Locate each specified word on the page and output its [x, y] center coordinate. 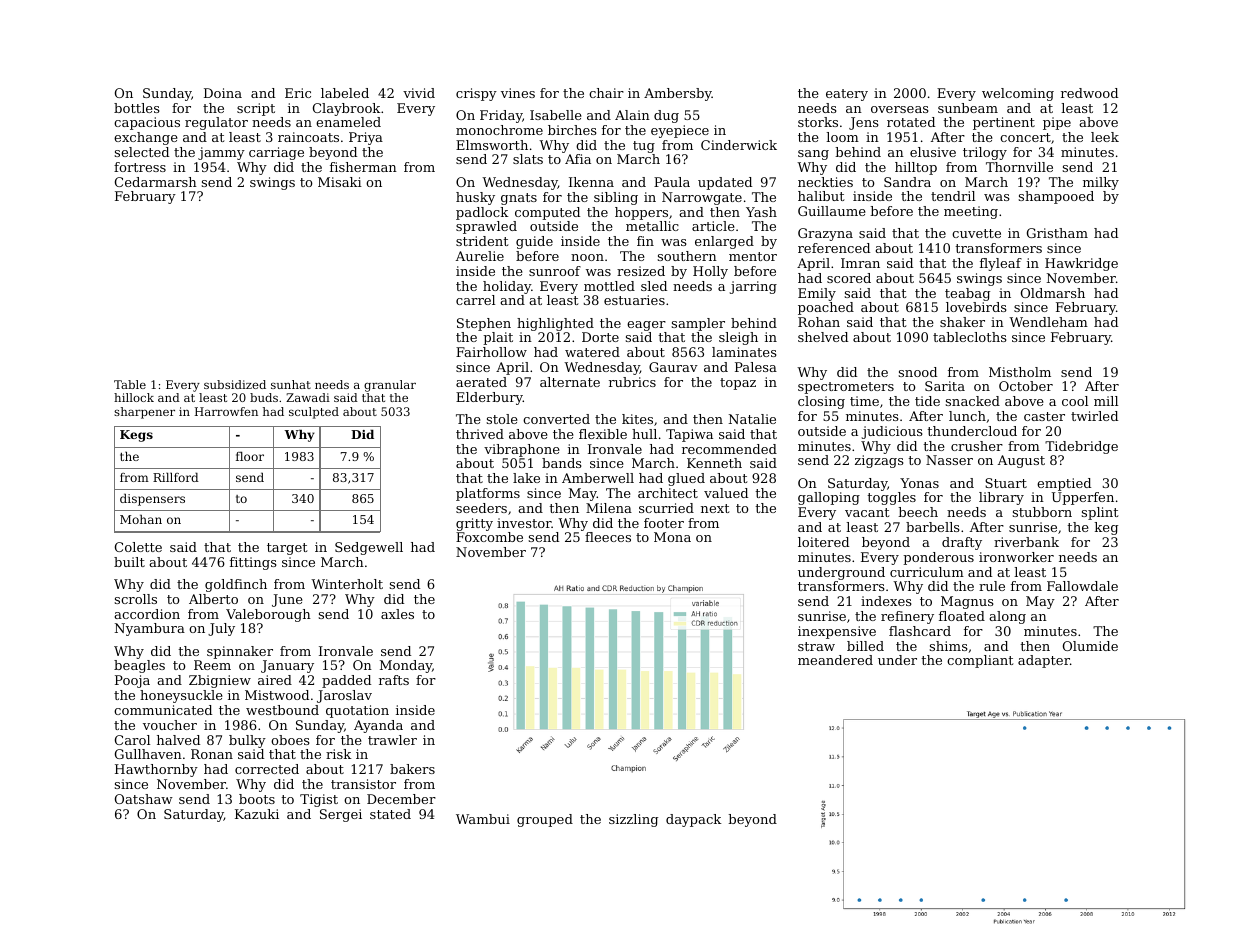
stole [502, 419]
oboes [290, 740]
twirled [1094, 416]
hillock [134, 397]
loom [842, 137]
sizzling [633, 820]
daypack [693, 820]
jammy [221, 153]
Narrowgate [702, 198]
